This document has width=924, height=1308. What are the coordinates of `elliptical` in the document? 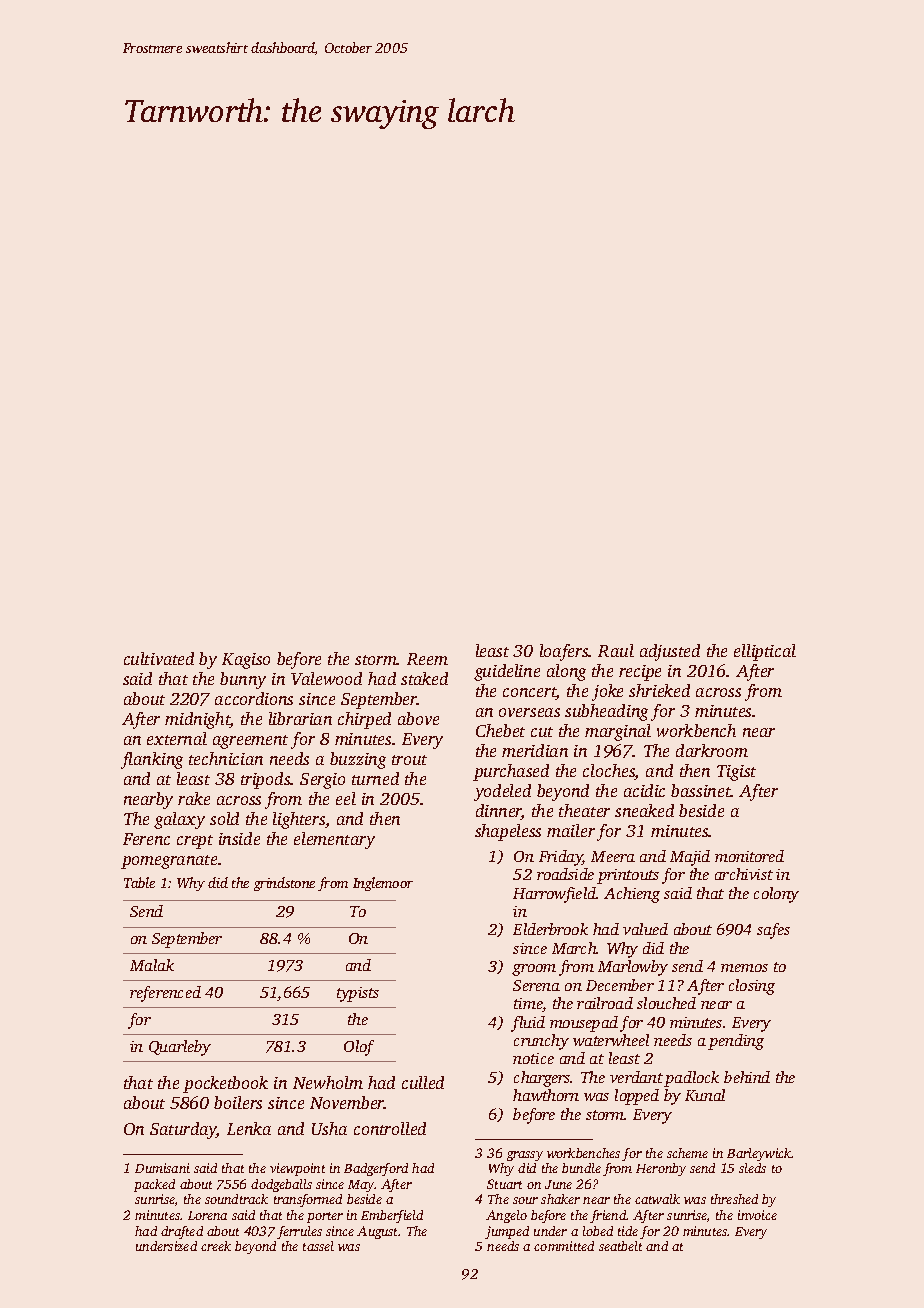 It's located at (765, 652).
